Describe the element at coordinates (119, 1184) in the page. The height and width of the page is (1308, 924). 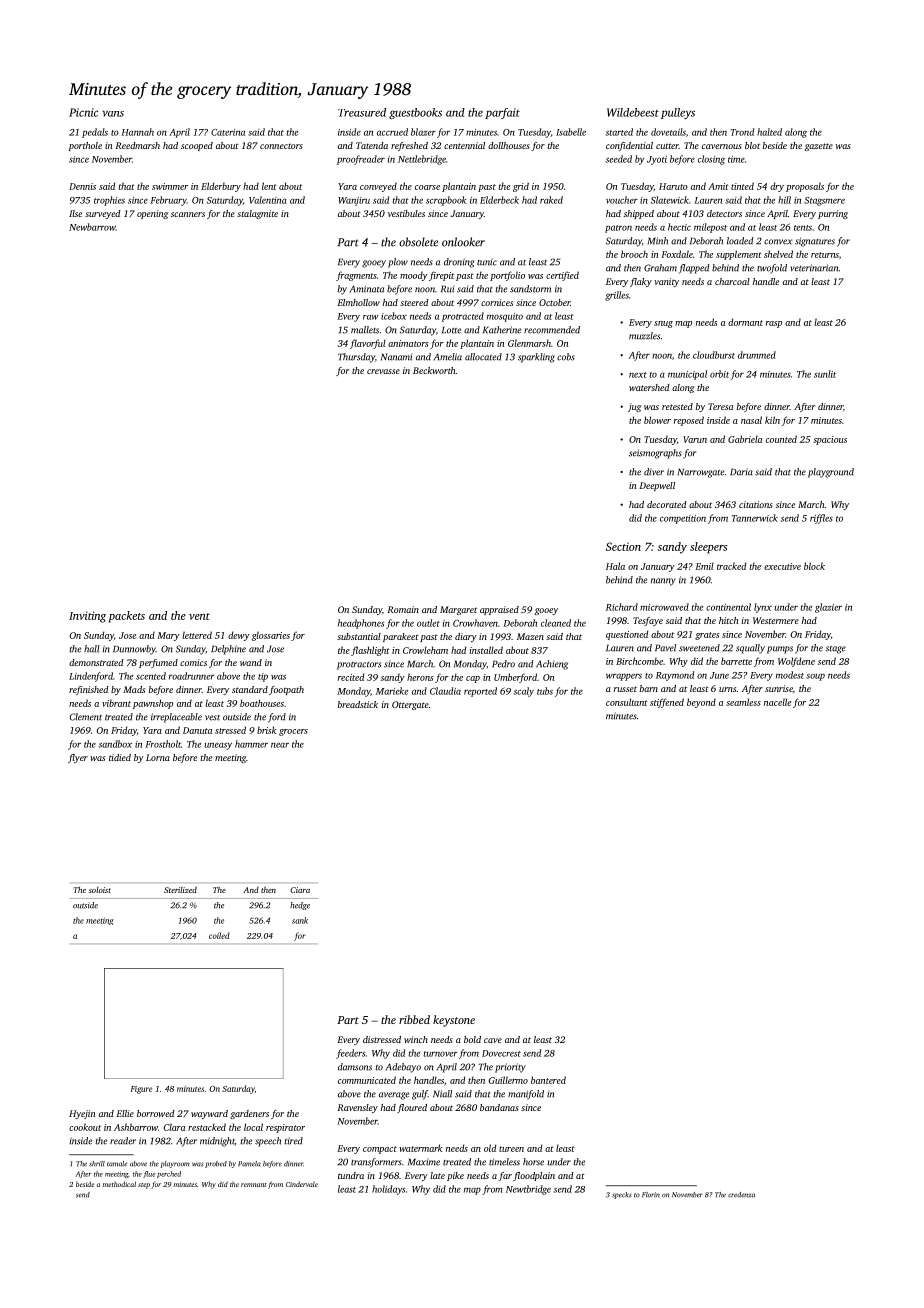
I see `methodical` at that location.
